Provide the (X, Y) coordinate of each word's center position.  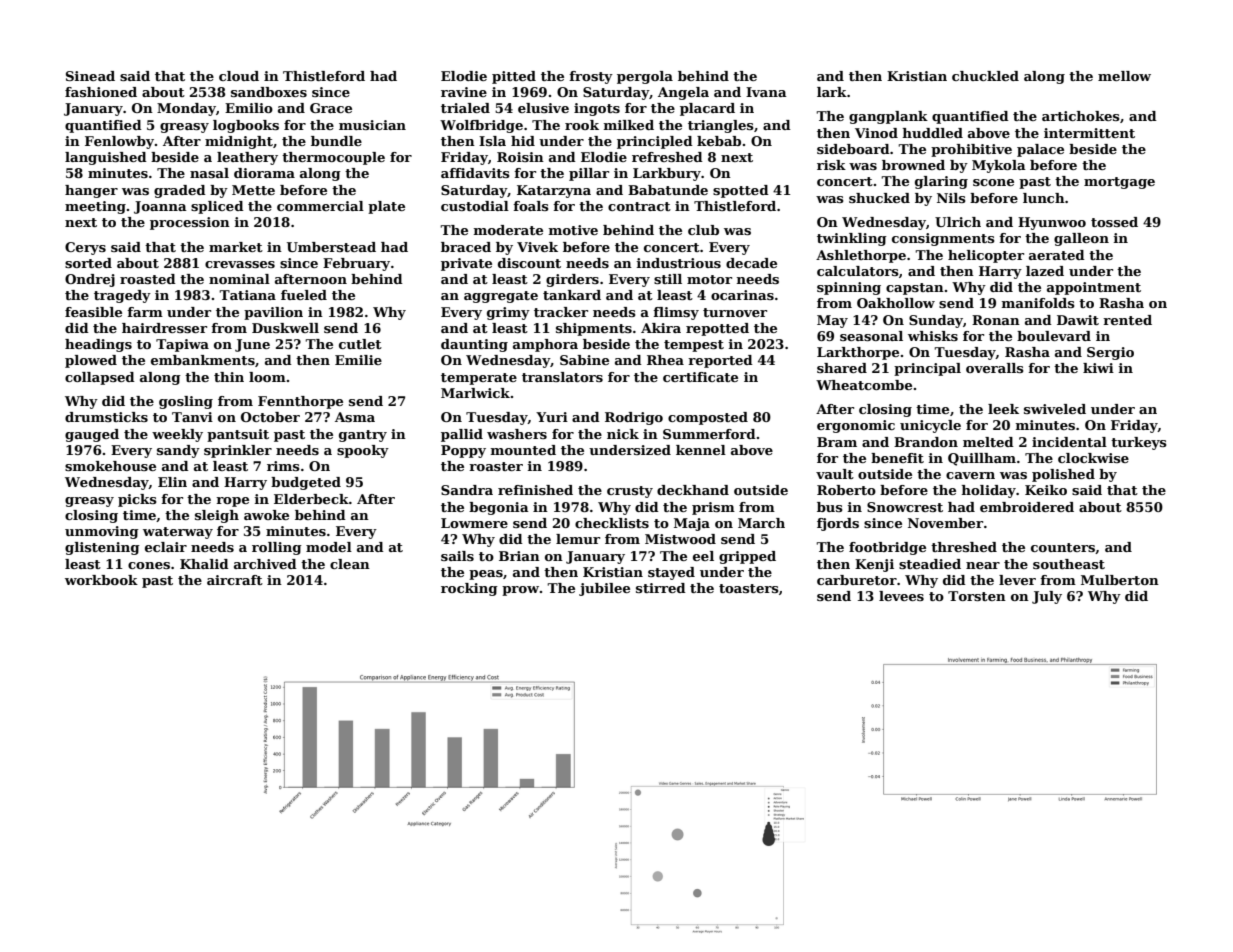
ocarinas (742, 295)
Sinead (90, 76)
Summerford (709, 434)
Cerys (85, 248)
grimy (508, 313)
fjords (838, 524)
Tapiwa (182, 345)
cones (149, 565)
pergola (645, 77)
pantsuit (238, 435)
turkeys (1139, 443)
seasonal (871, 336)
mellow (1124, 76)
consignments (943, 239)
